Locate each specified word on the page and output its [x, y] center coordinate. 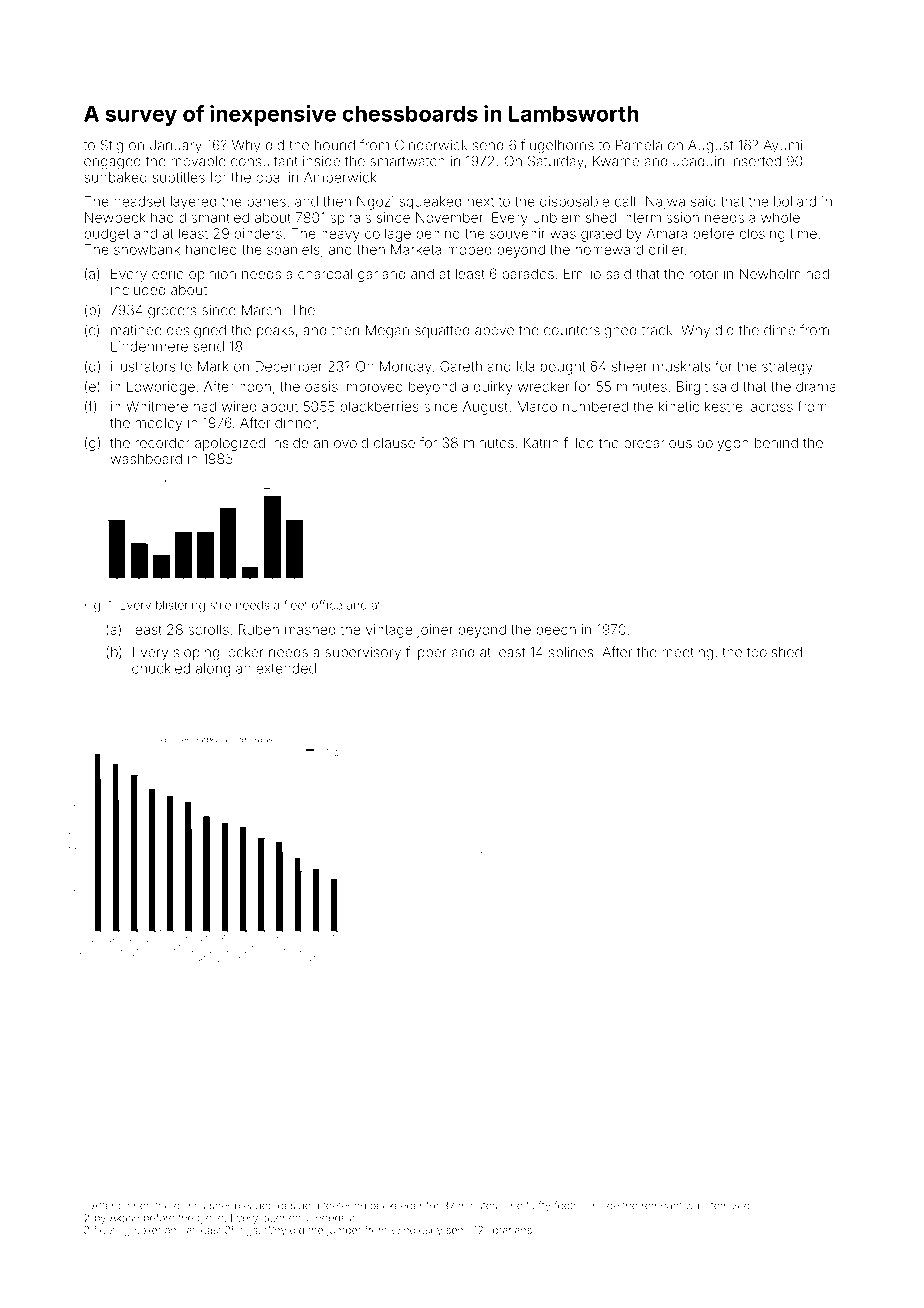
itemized [729, 1205]
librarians [510, 1230]
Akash [124, 1218]
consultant [264, 161]
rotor [704, 274]
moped [469, 251]
